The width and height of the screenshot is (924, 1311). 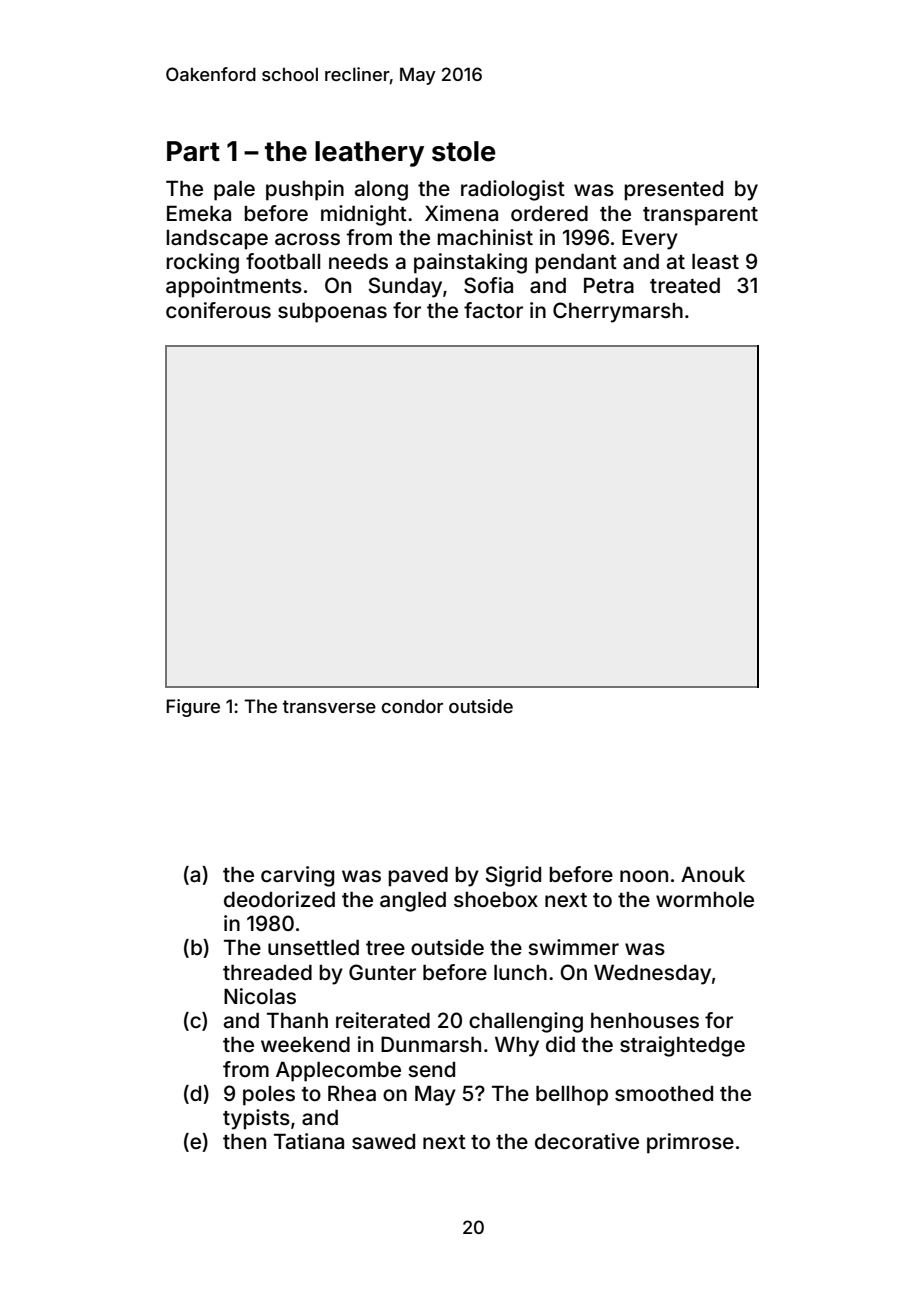 What do you see at coordinates (385, 948) in the screenshot?
I see `tree` at bounding box center [385, 948].
